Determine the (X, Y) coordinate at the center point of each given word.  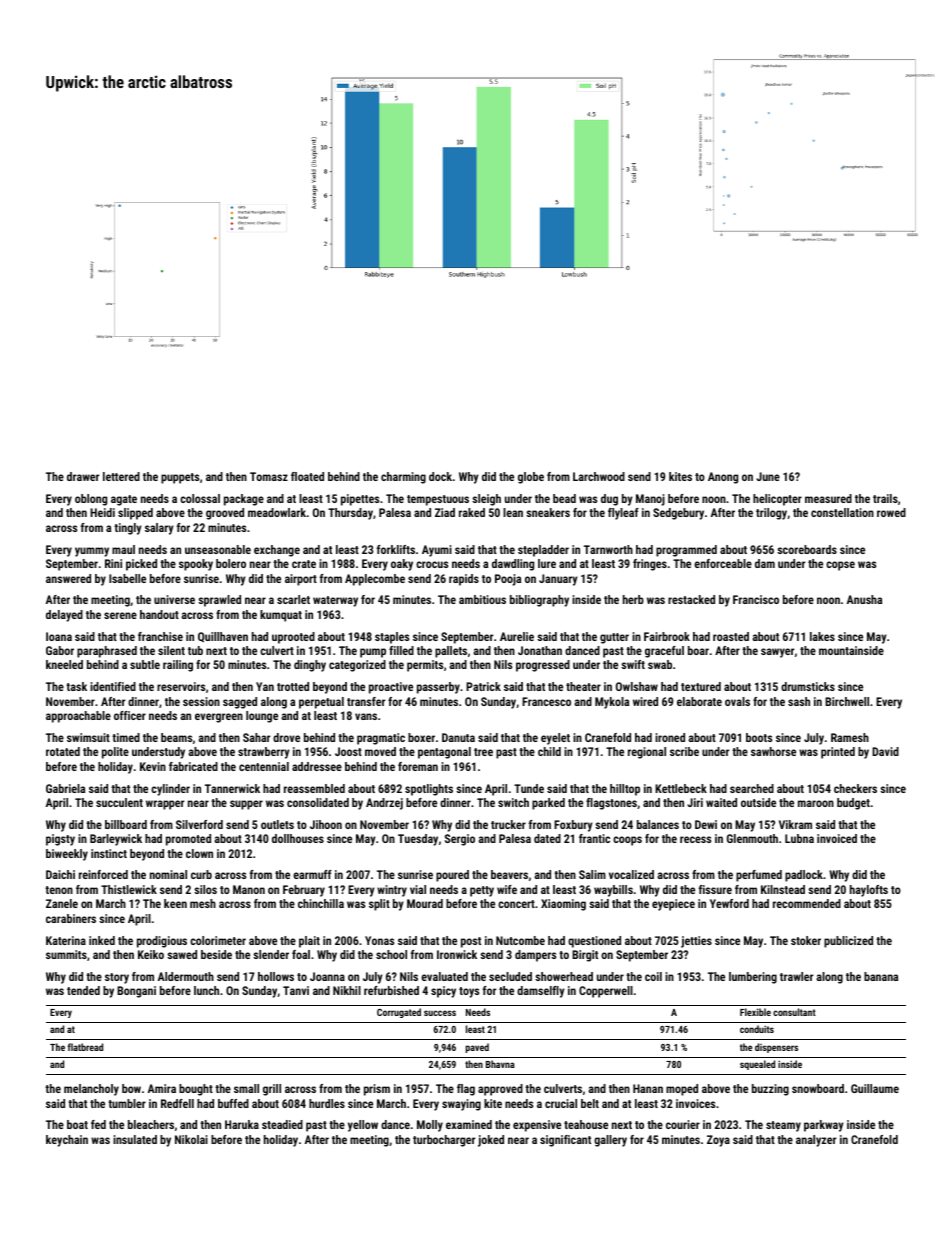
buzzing (770, 1090)
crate (304, 564)
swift (633, 664)
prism (377, 1090)
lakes (822, 636)
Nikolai (191, 1139)
